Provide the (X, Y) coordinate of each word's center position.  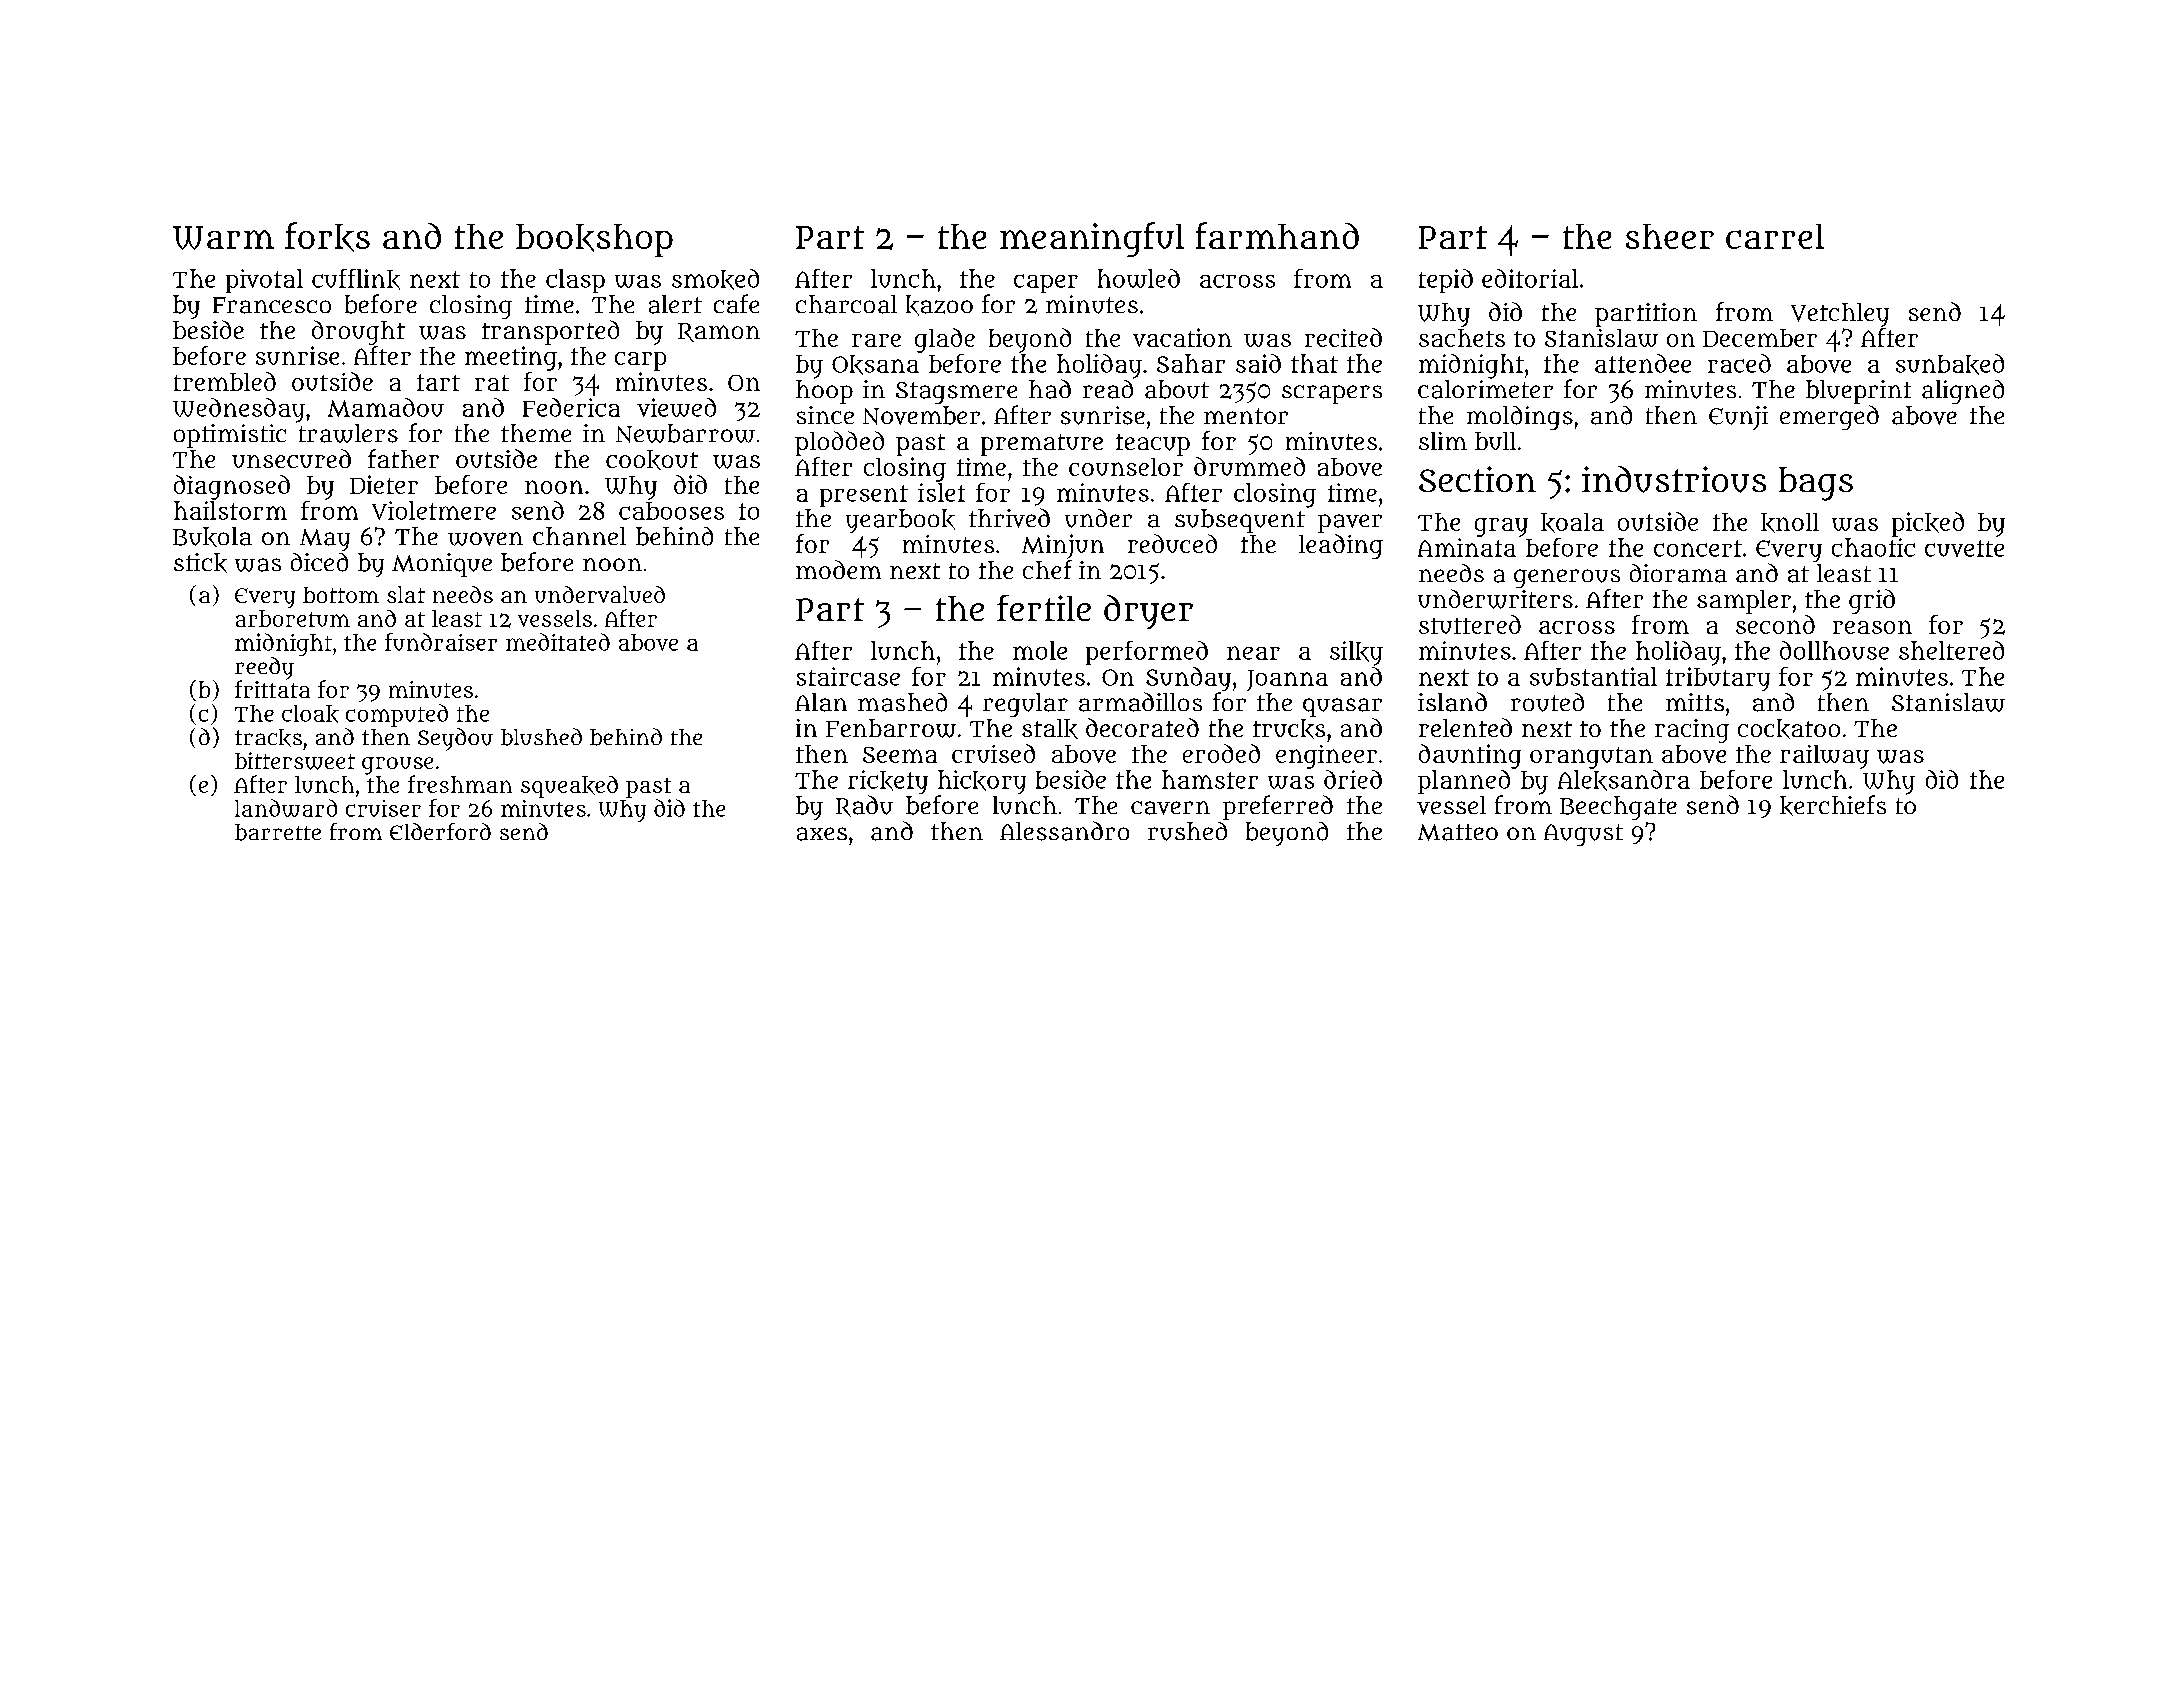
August (1583, 835)
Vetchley (1840, 315)
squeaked (569, 787)
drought (358, 332)
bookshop (594, 240)
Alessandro (1064, 831)
